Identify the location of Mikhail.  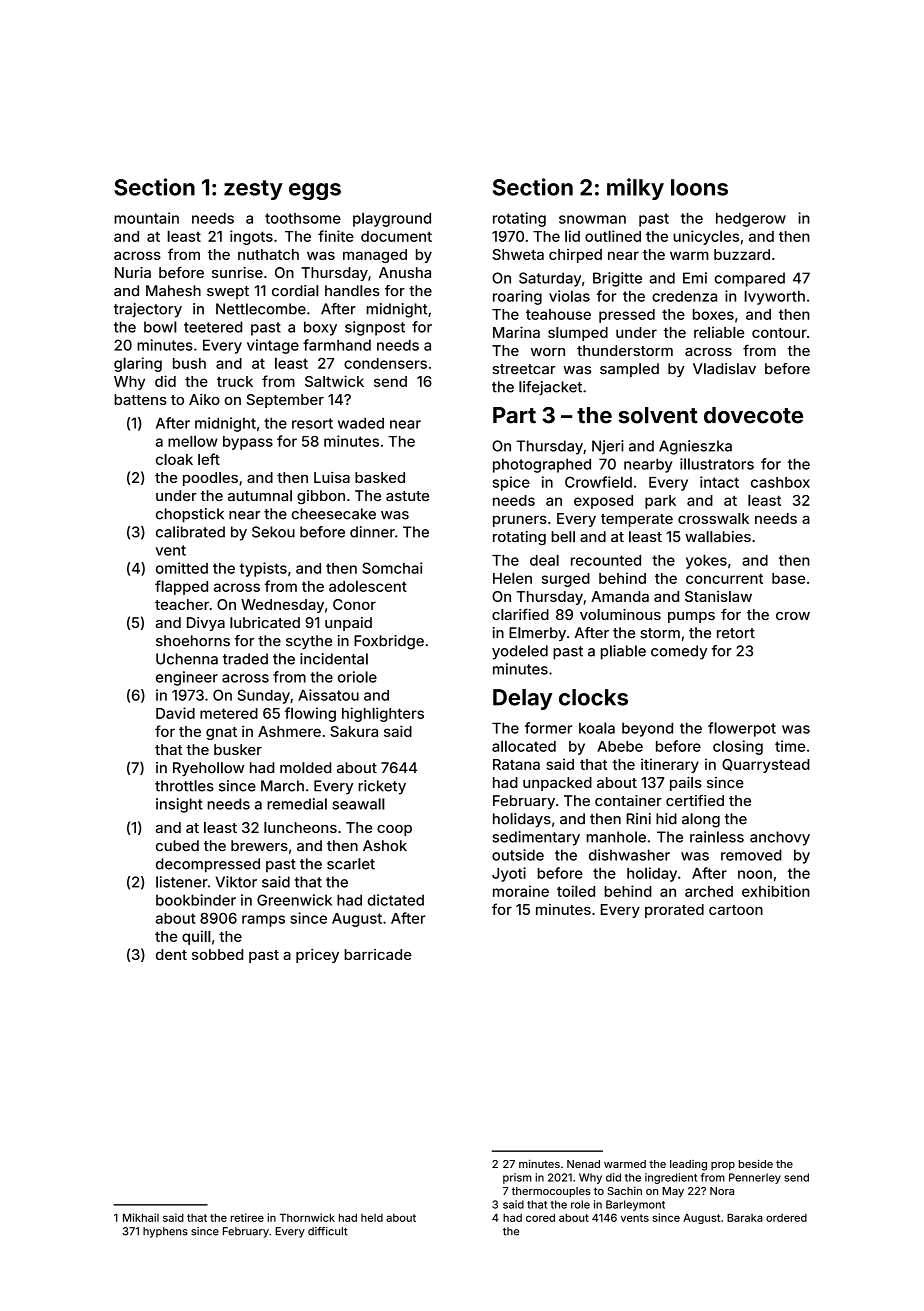
(141, 1217).
